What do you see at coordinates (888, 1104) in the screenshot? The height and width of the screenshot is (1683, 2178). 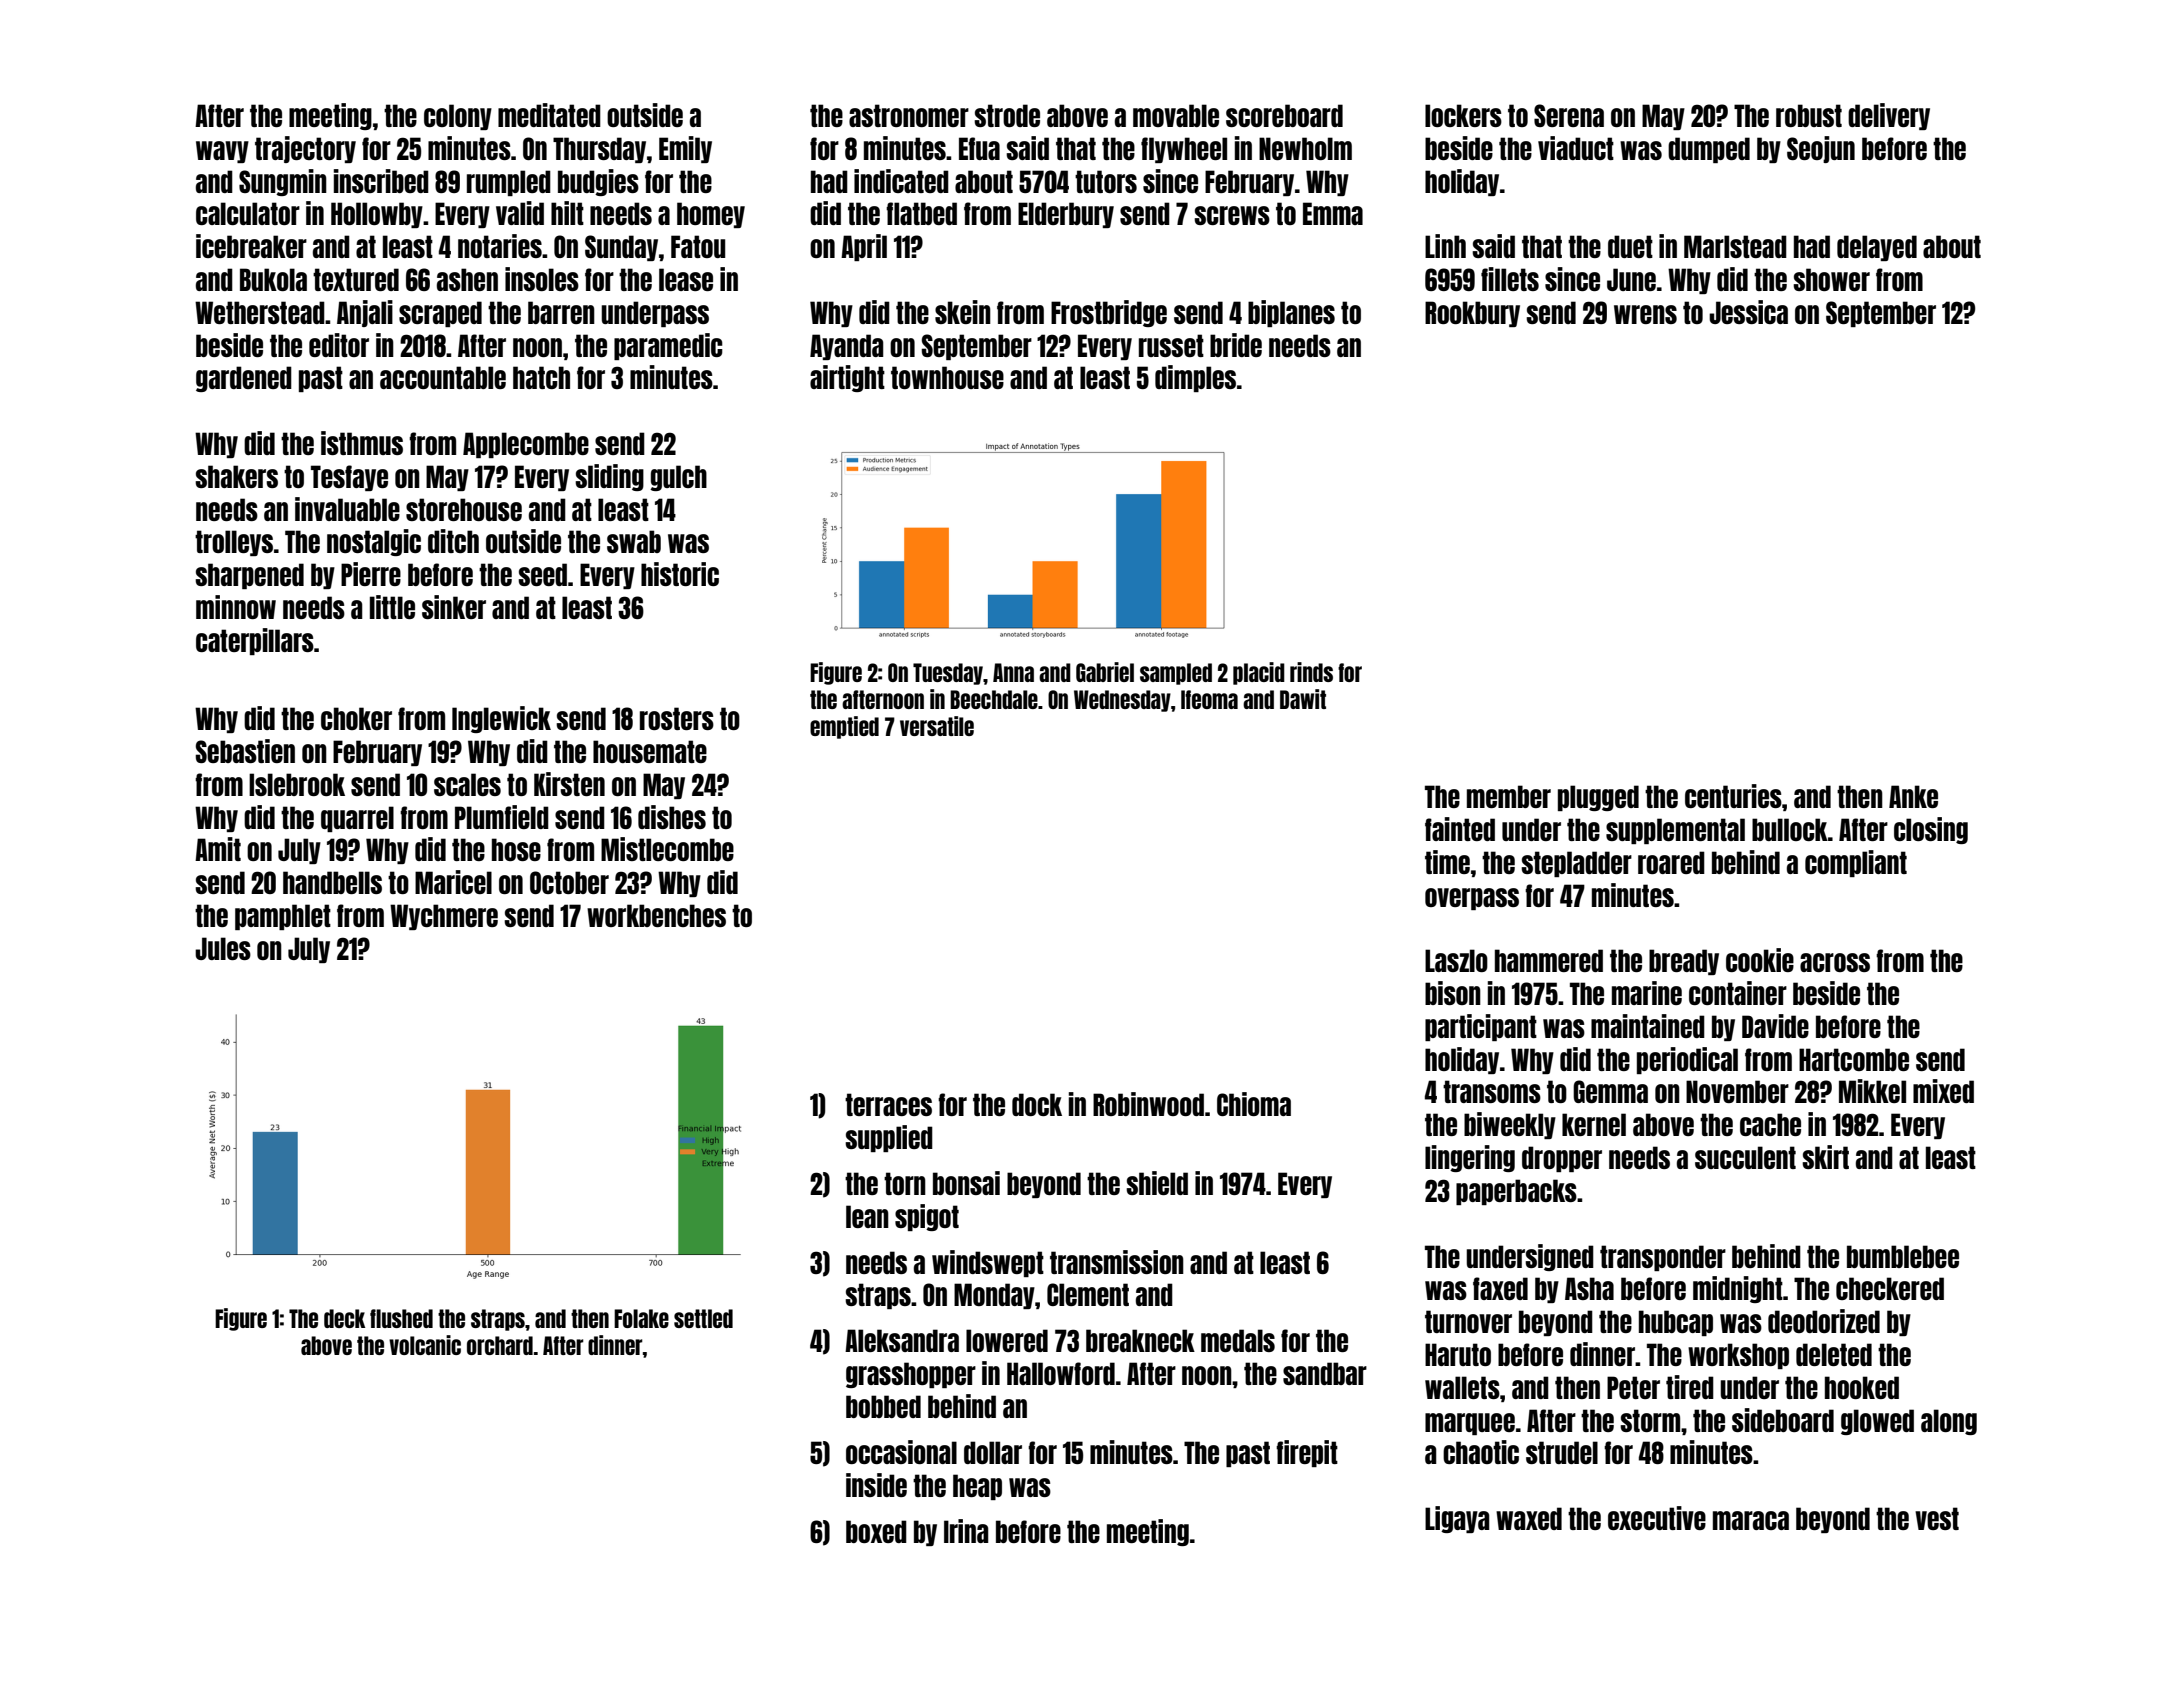 I see `terraces` at bounding box center [888, 1104].
